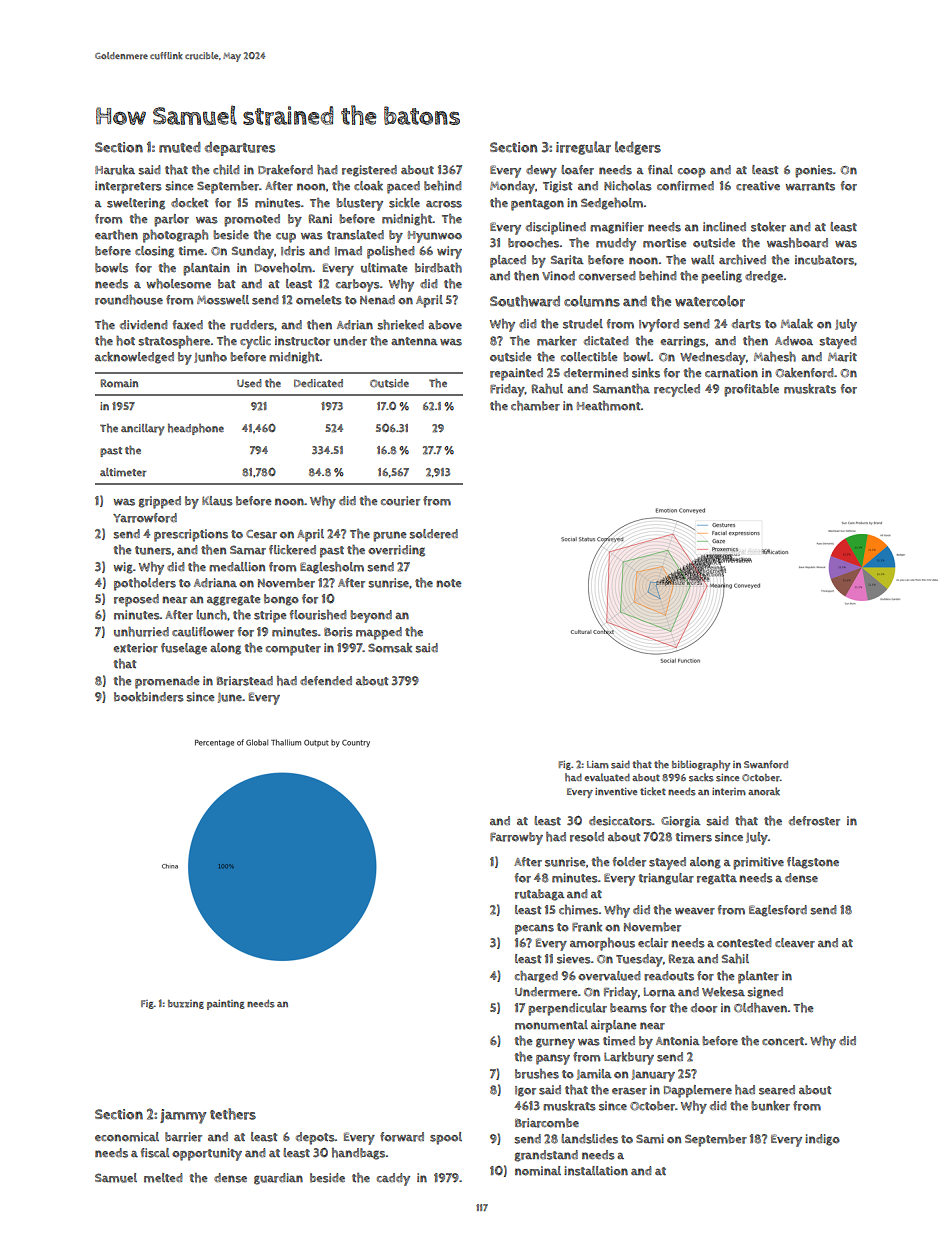 This screenshot has width=952, height=1233. Describe the element at coordinates (766, 764) in the screenshot. I see `Swanford` at that location.
